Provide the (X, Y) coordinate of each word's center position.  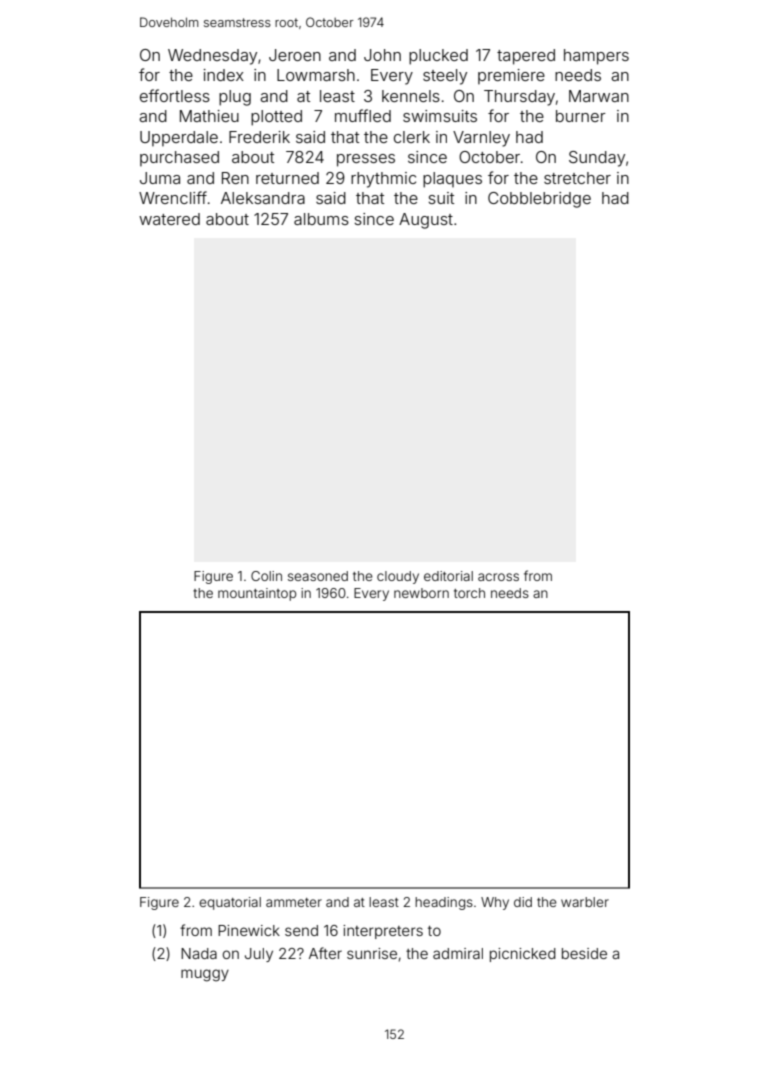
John (382, 55)
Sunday (597, 159)
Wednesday (212, 57)
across (498, 577)
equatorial (230, 903)
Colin (266, 576)
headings (444, 903)
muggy (205, 975)
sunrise (372, 953)
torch (469, 593)
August (426, 221)
